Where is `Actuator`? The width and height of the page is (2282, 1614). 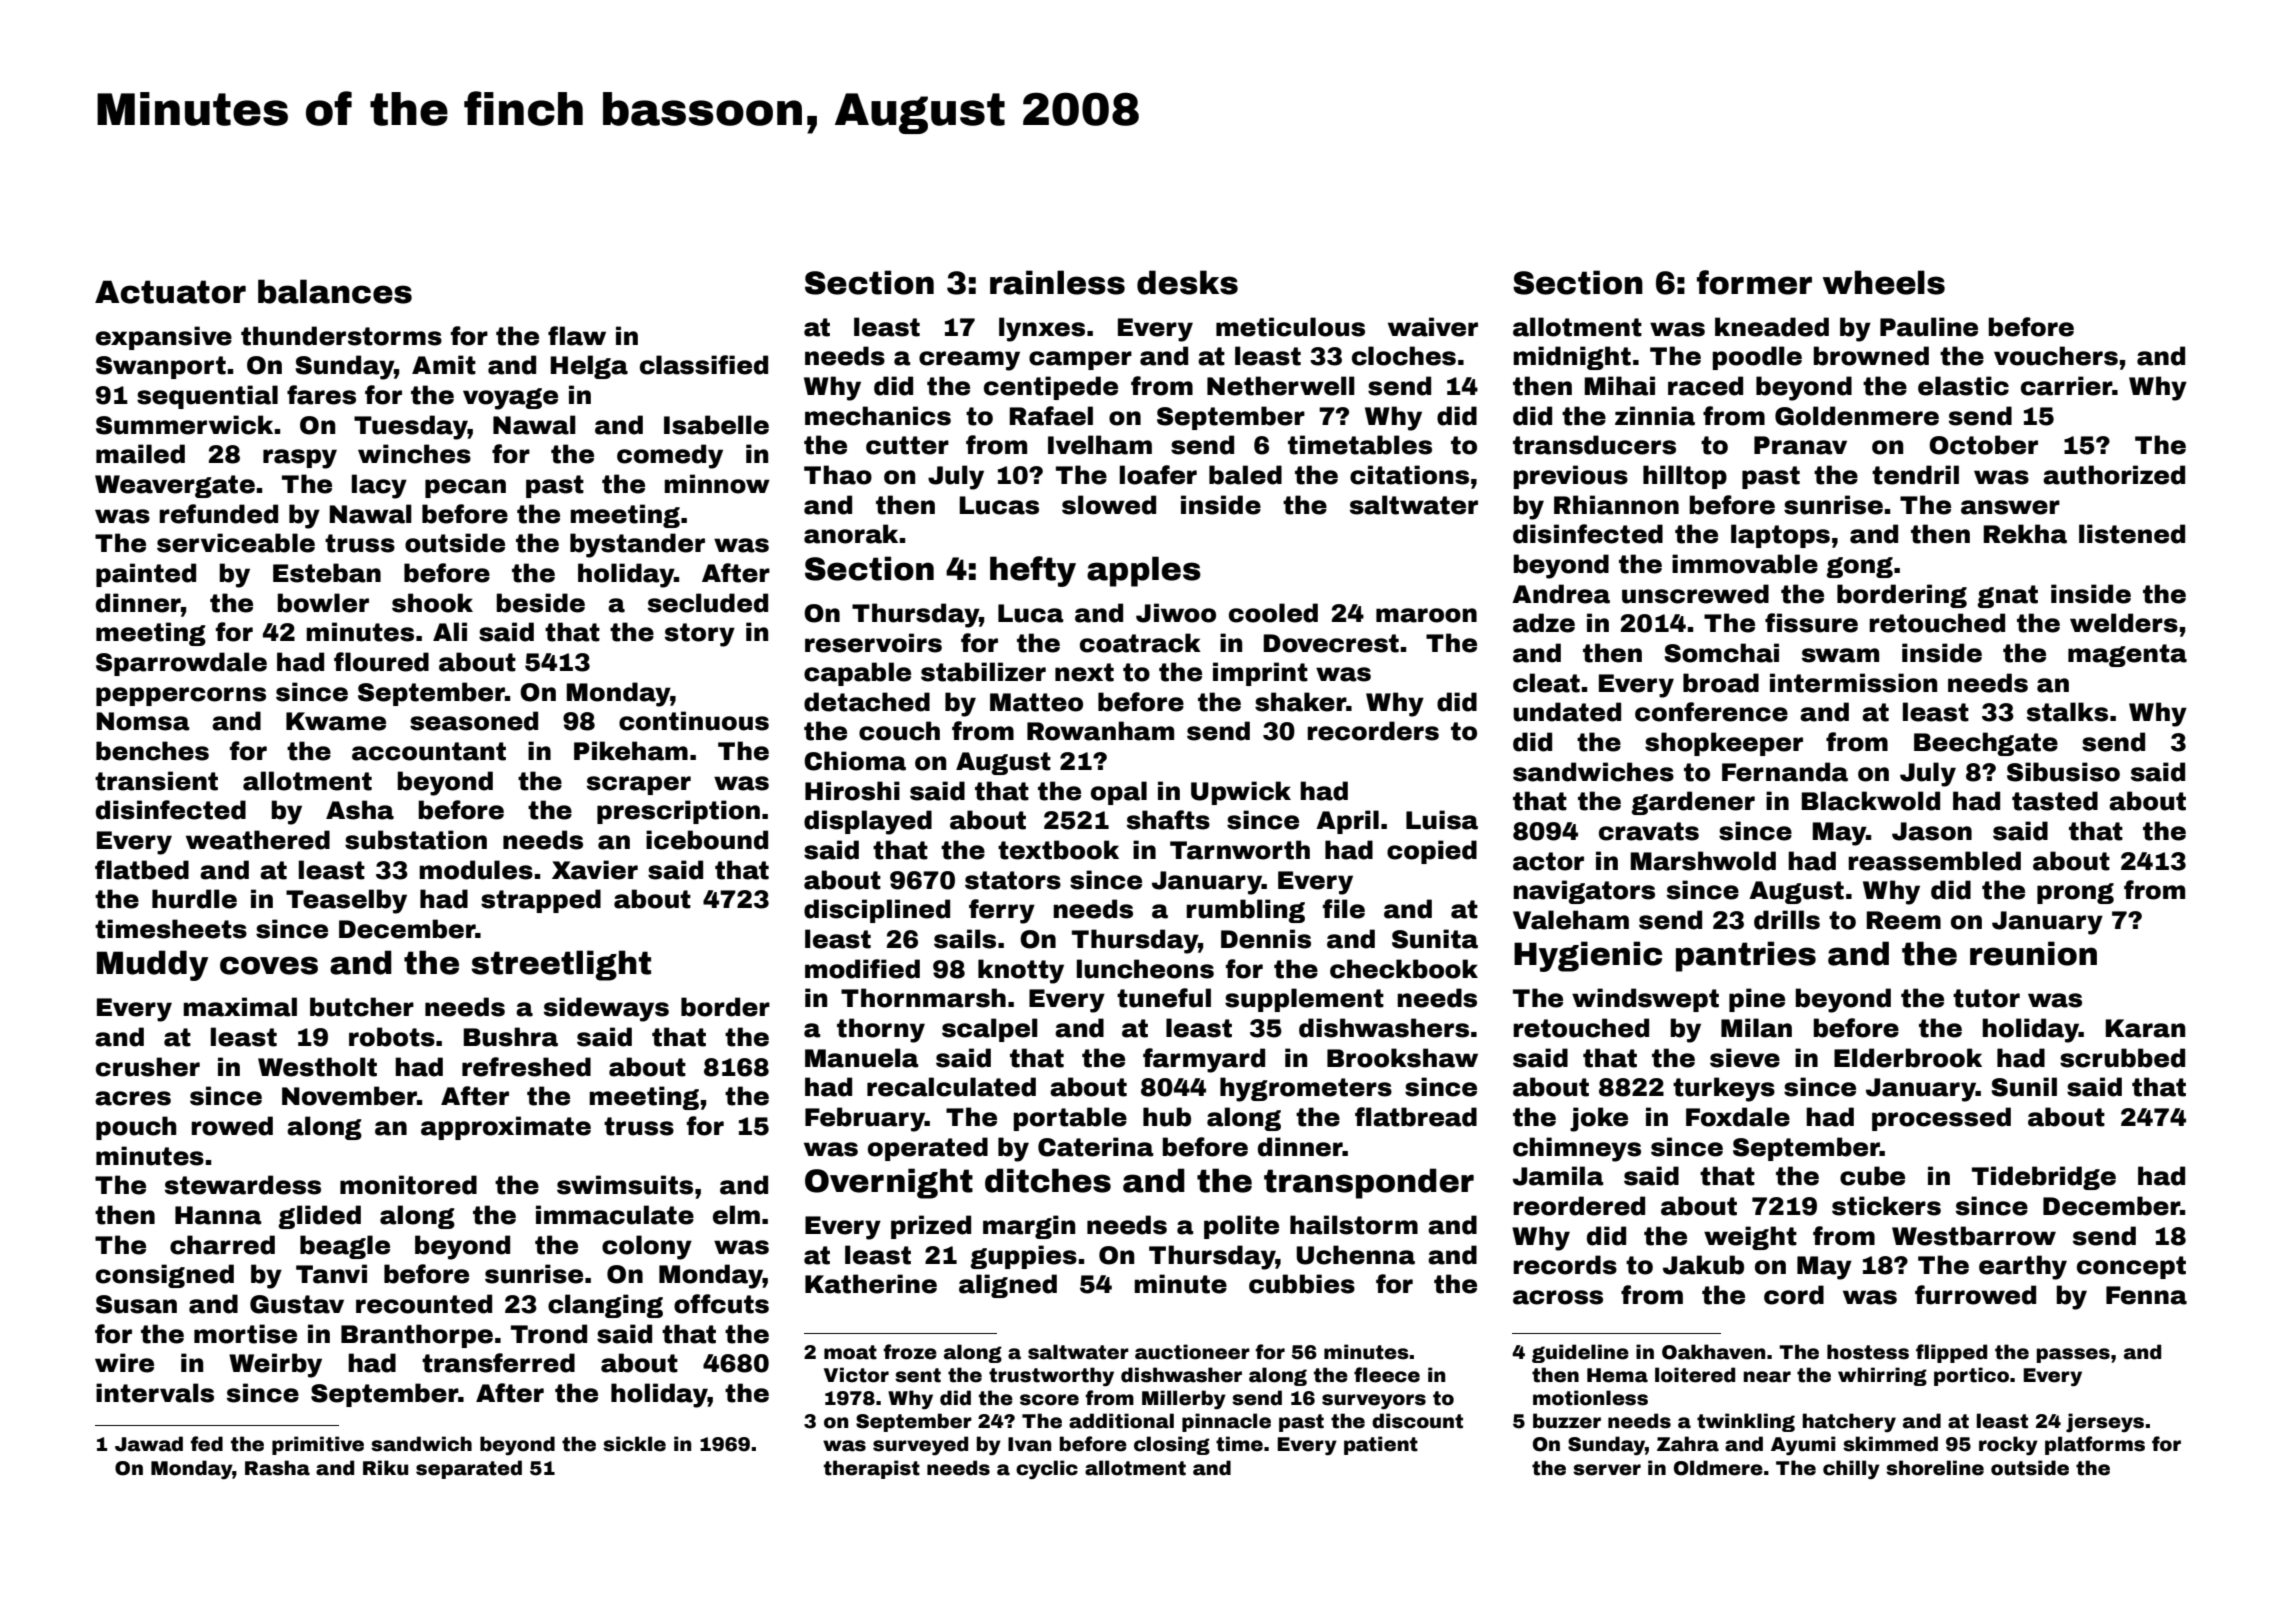
Actuator is located at coordinates (170, 292).
